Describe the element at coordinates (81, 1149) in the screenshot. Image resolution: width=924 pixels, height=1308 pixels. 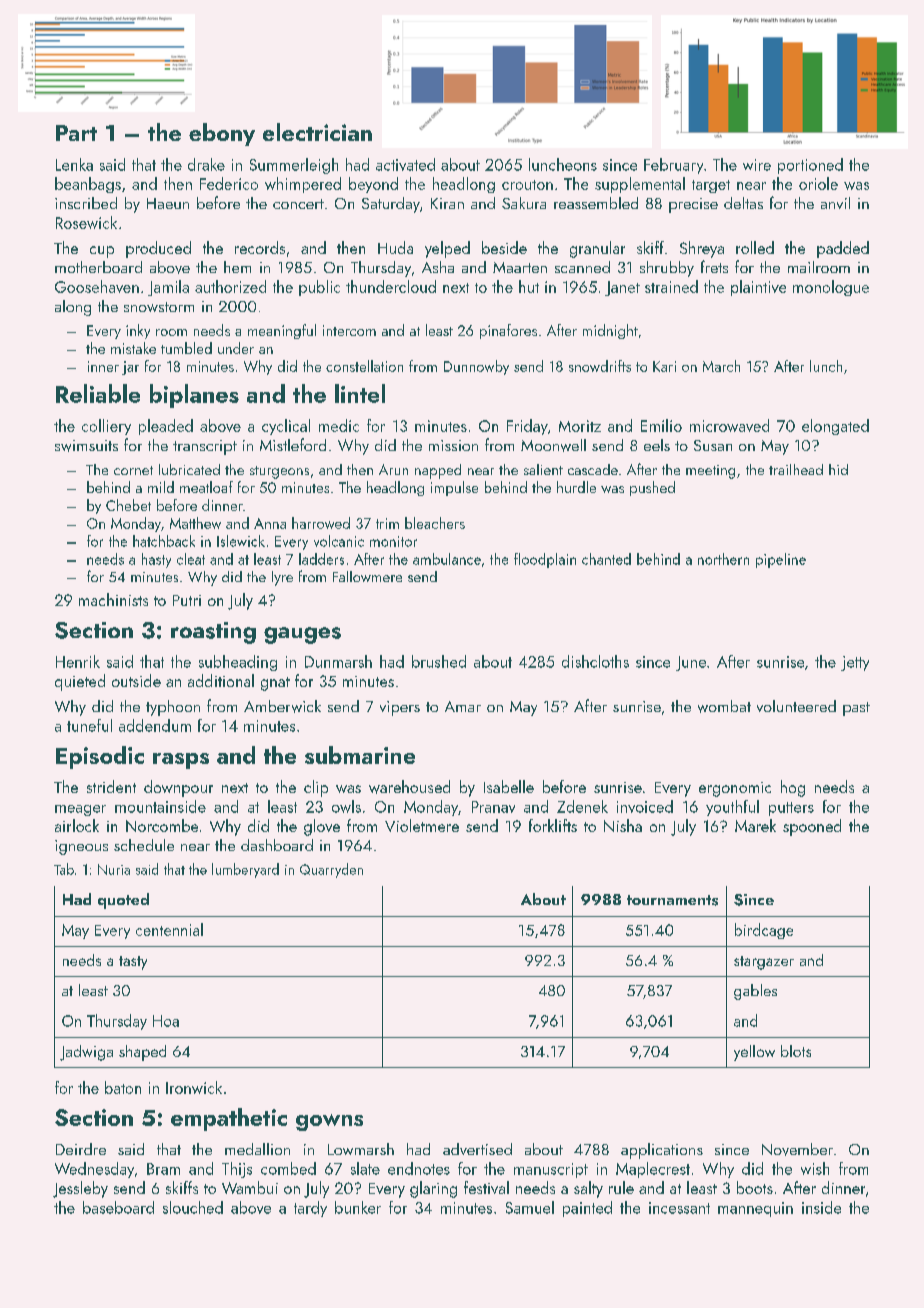
I see `Deirdre` at that location.
